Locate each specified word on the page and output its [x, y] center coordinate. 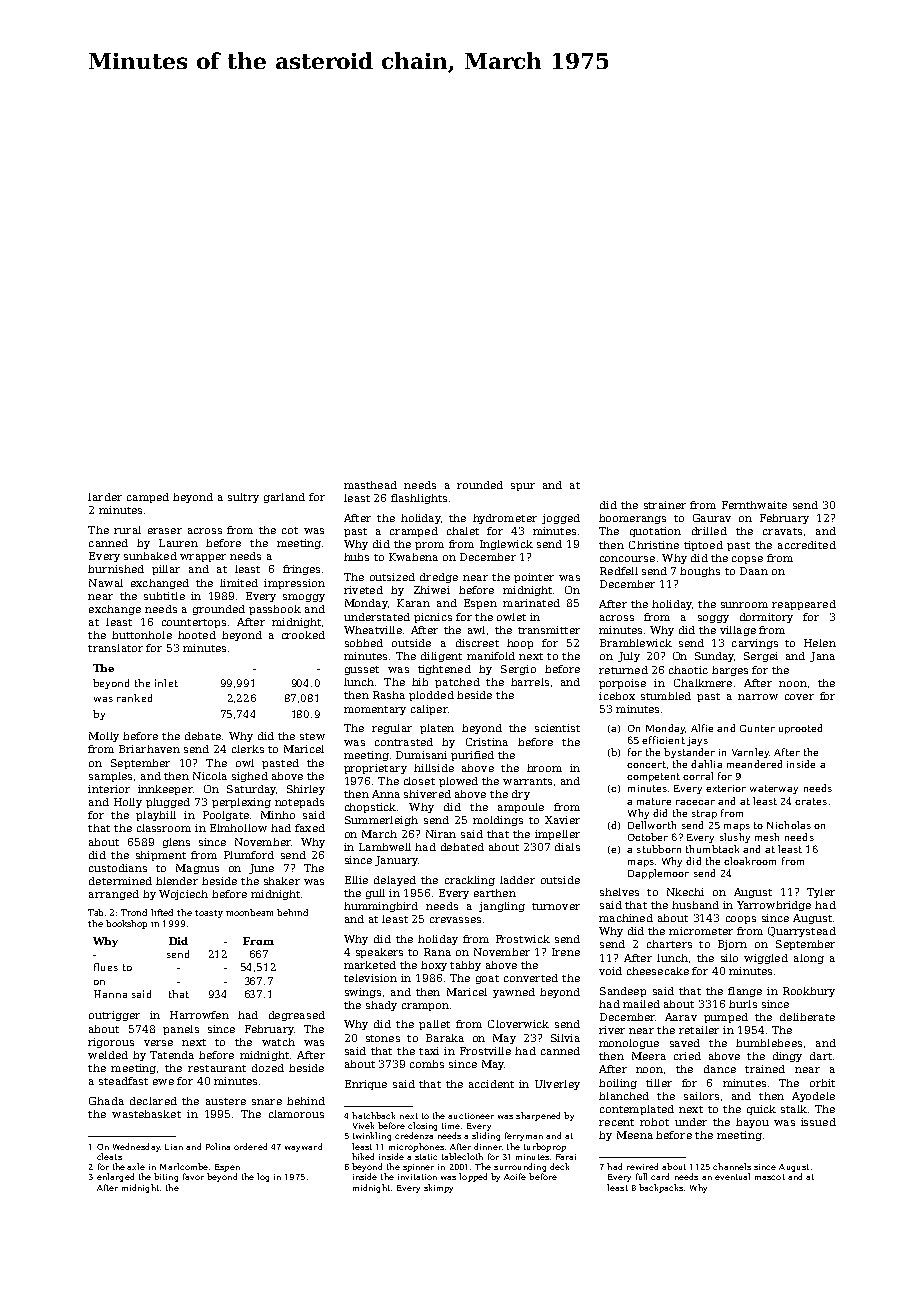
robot [654, 1122]
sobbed [364, 643]
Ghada [106, 1101]
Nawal [106, 583]
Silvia [565, 1038]
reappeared [804, 605]
